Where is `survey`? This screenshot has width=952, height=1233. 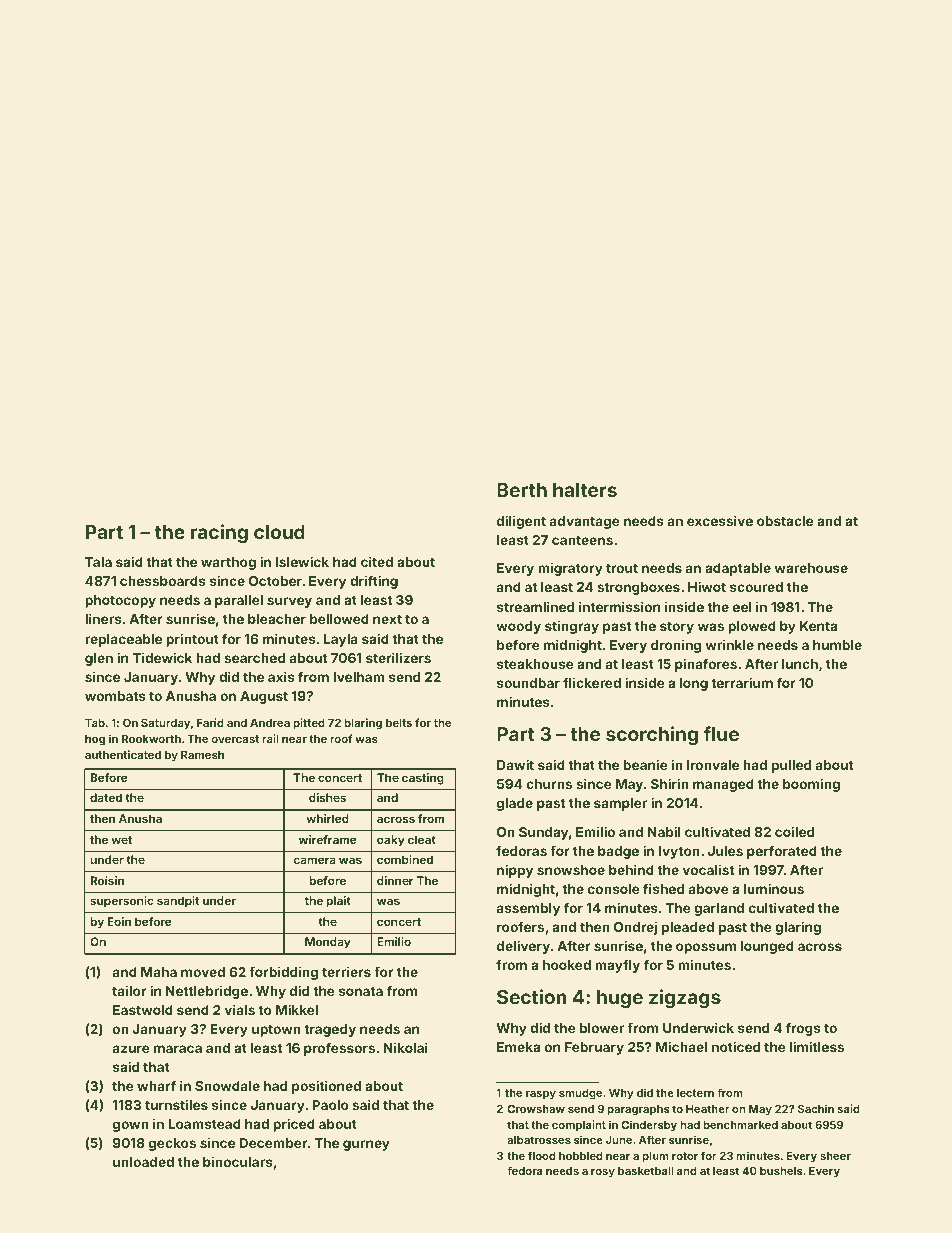 survey is located at coordinates (289, 602).
